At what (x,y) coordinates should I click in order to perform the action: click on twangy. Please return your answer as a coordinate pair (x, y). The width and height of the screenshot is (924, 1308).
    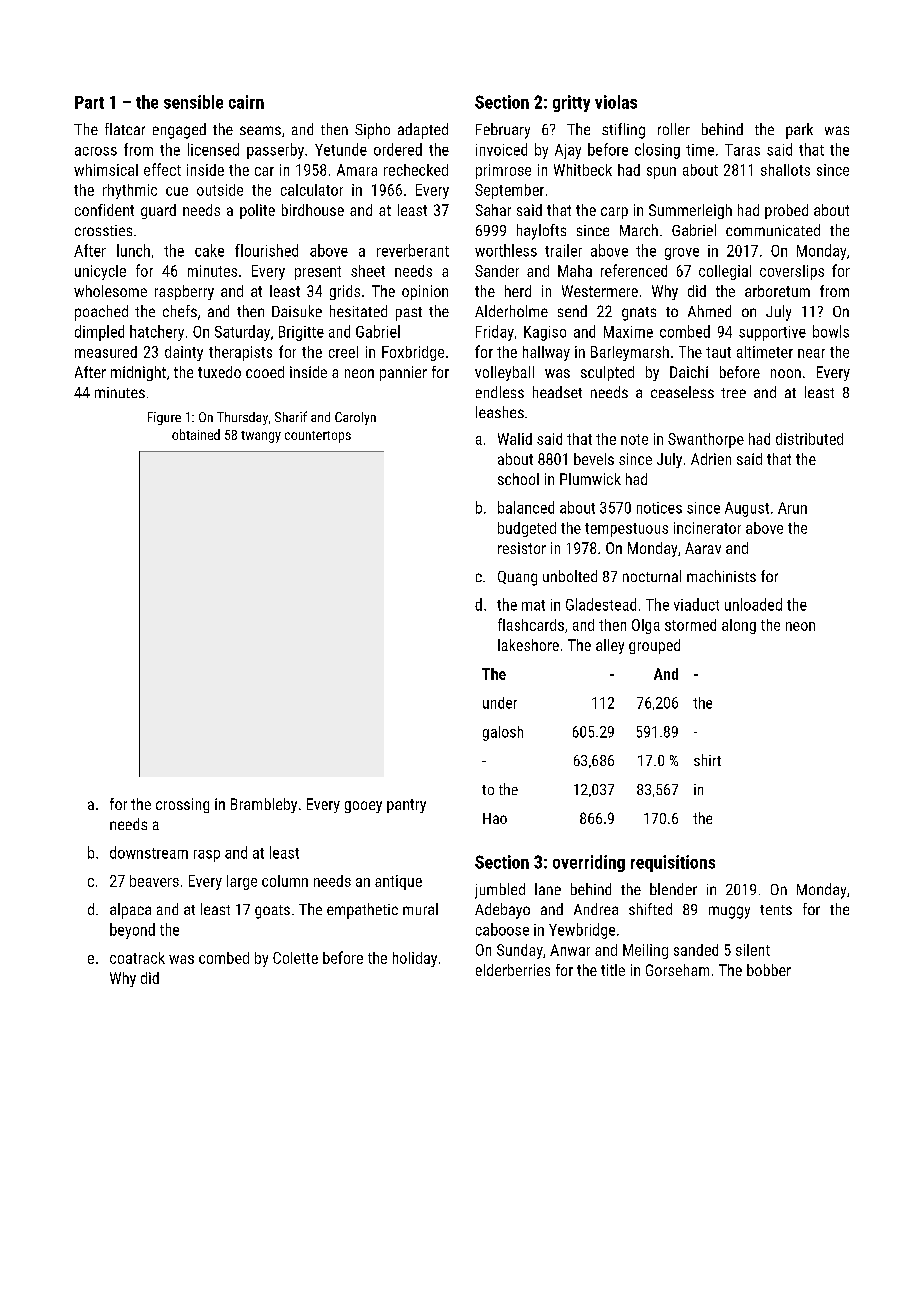
    Looking at the image, I should click on (261, 437).
